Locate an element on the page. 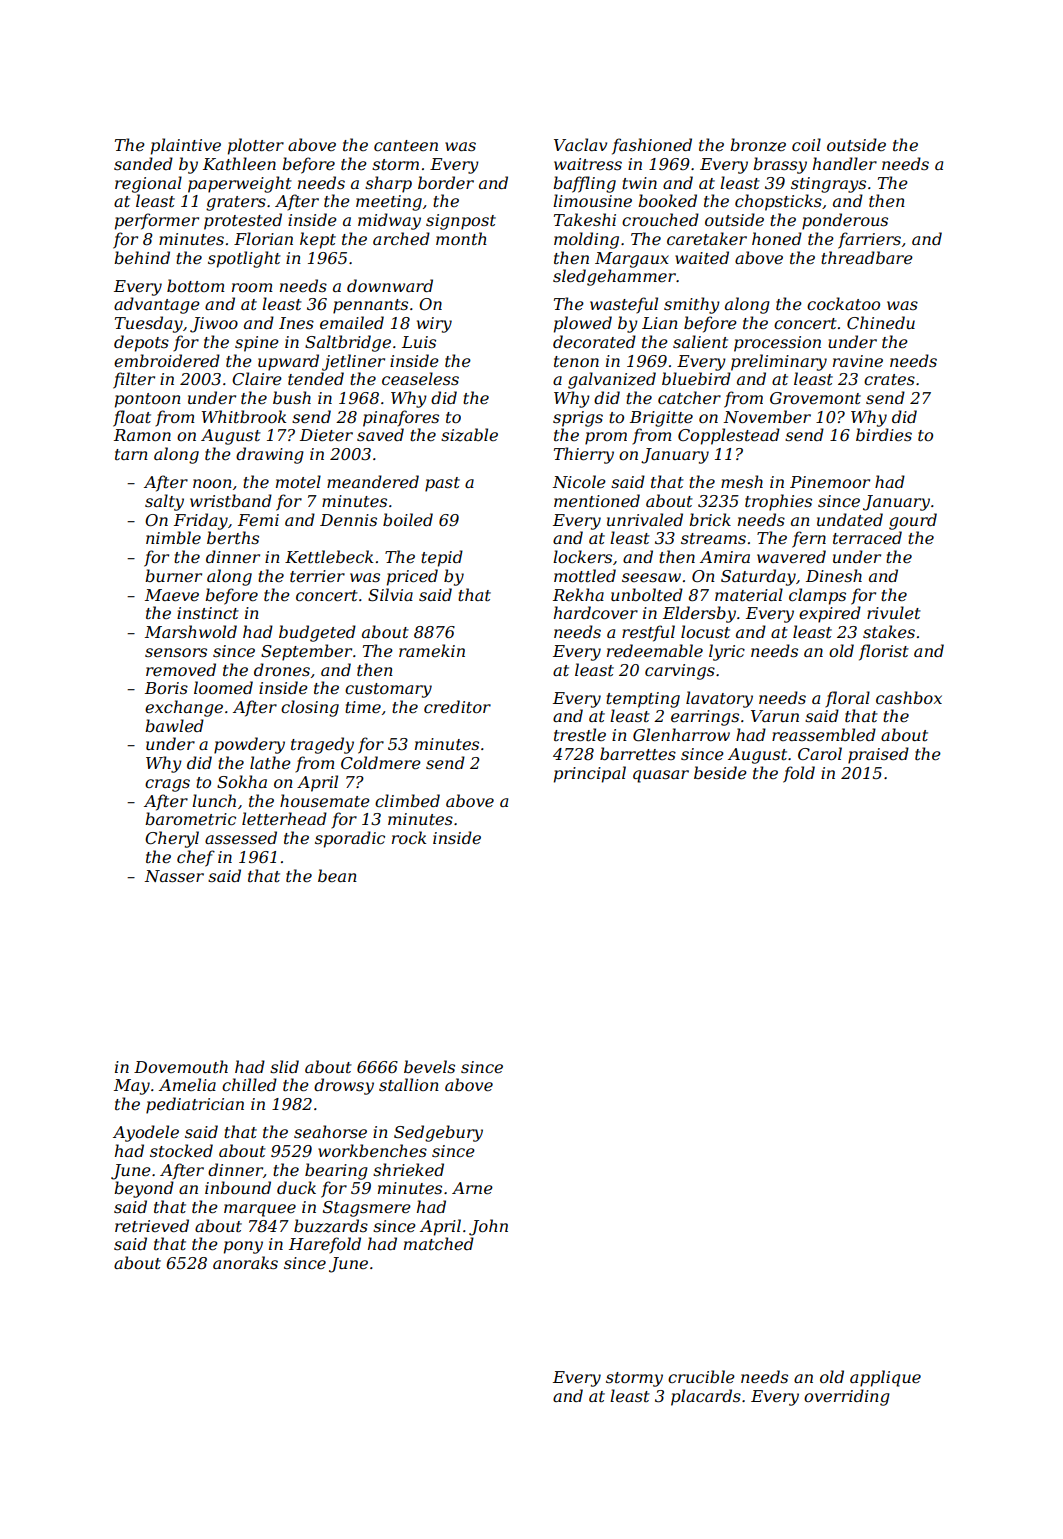 The width and height of the image is (1063, 1539). rock is located at coordinates (409, 837).
